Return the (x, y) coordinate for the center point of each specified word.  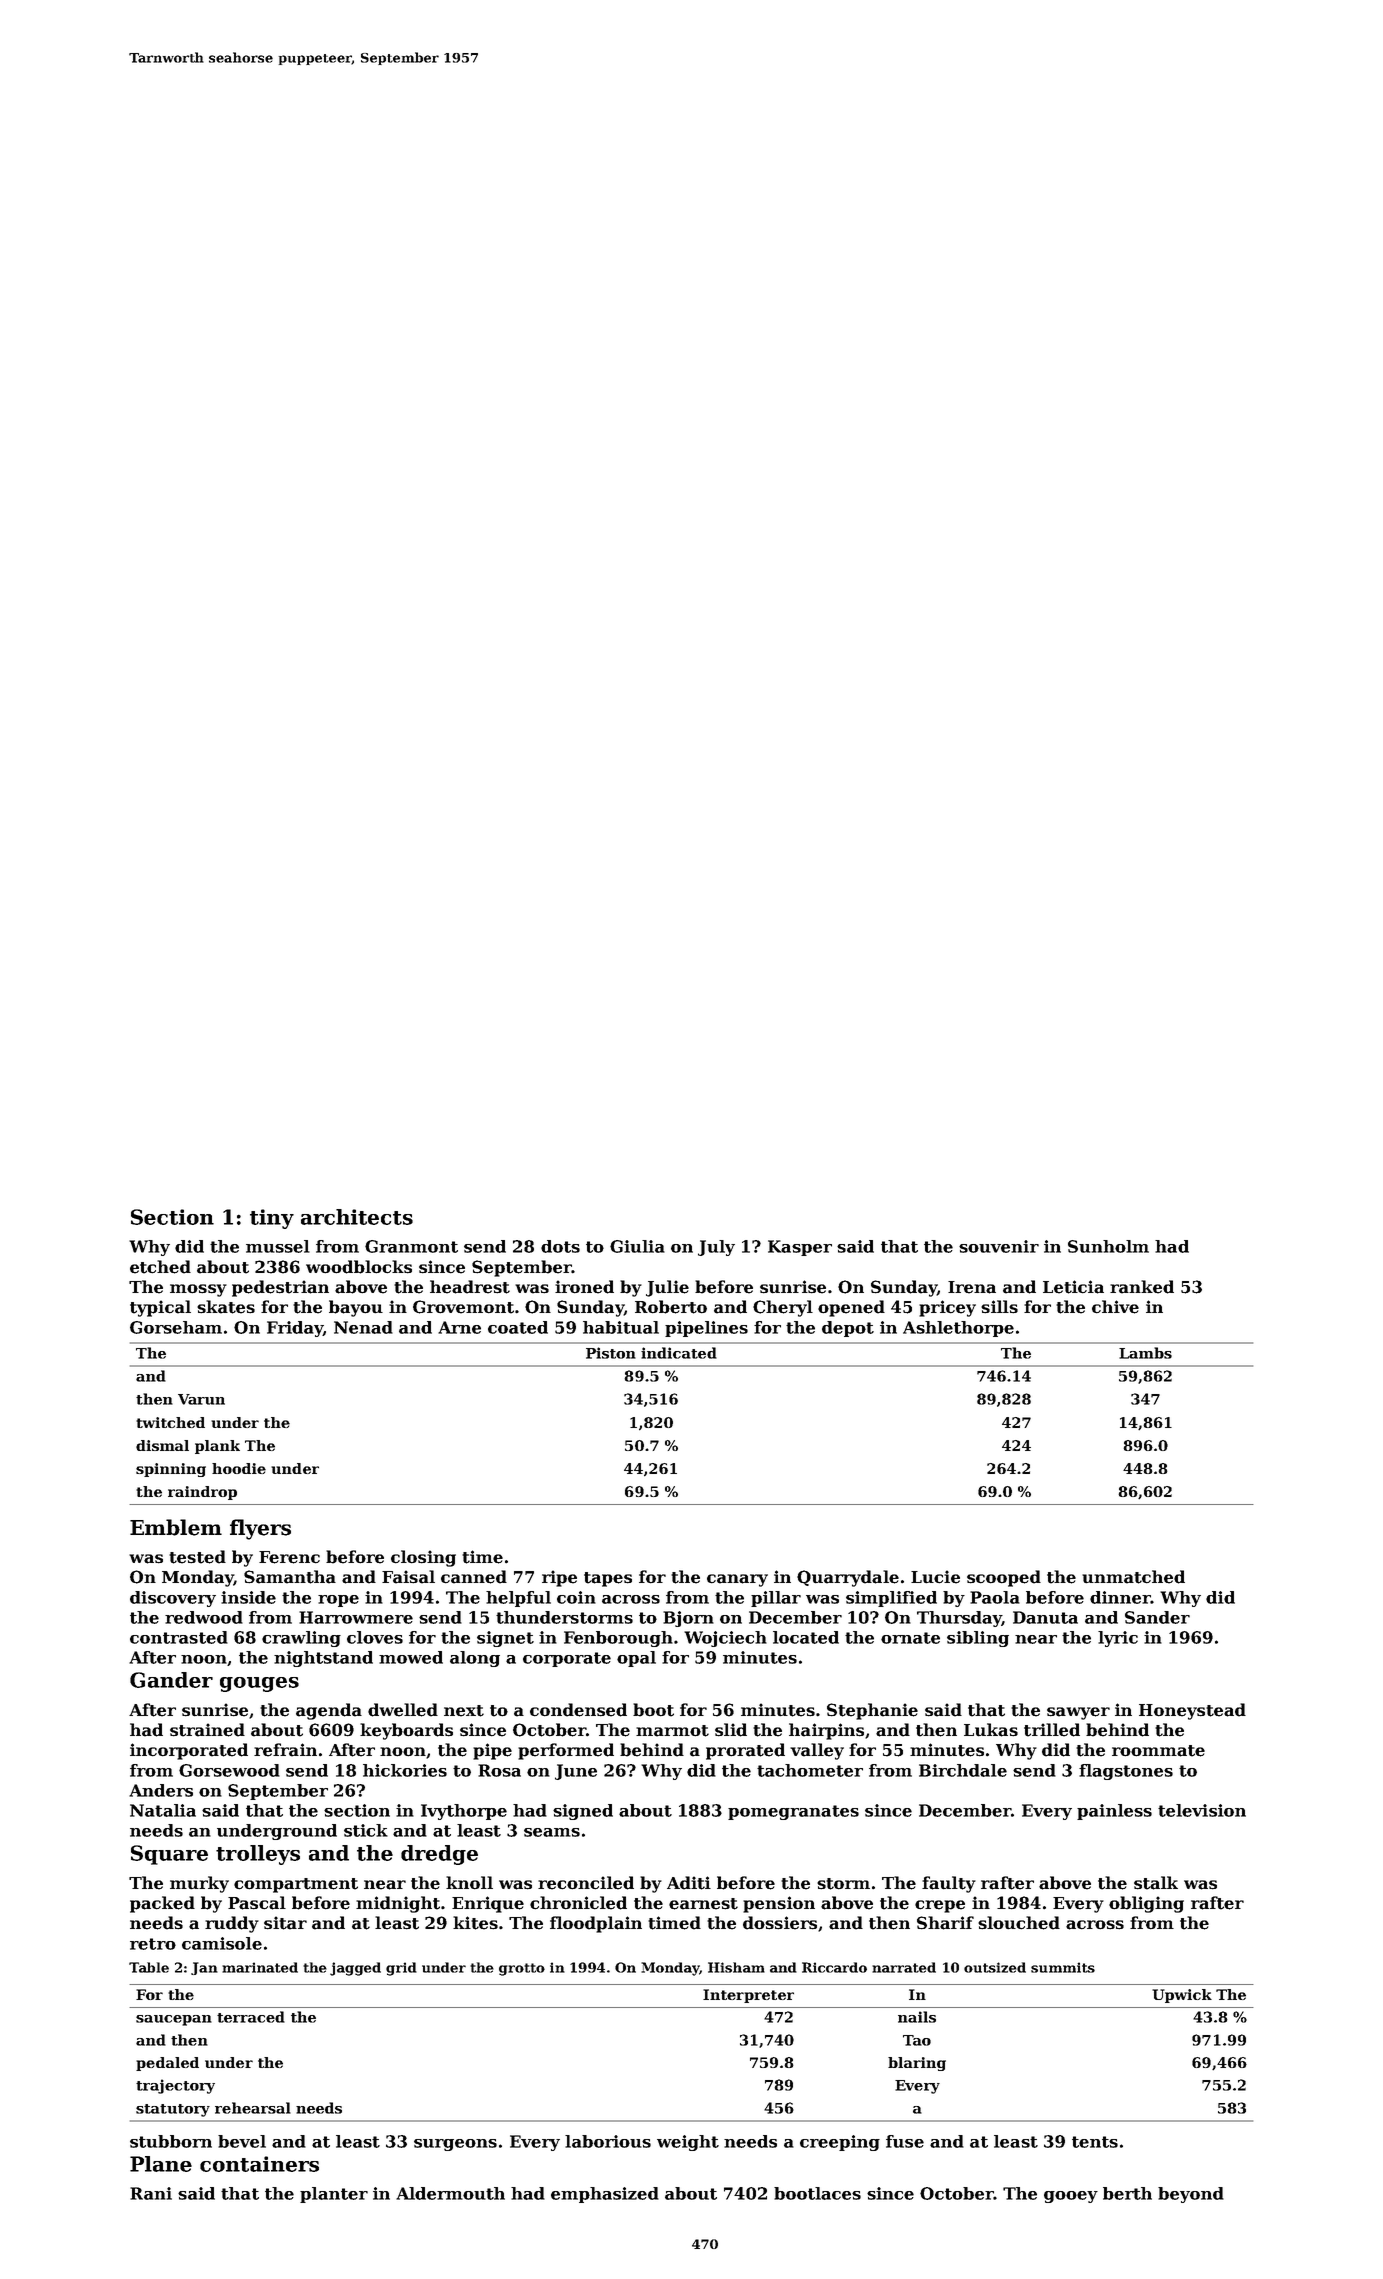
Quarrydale (848, 1578)
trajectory (175, 2086)
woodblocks (359, 1267)
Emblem (176, 1527)
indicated (679, 1353)
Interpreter (748, 1996)
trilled (1052, 1730)
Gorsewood (229, 1770)
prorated (745, 1751)
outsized (995, 1967)
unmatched (1133, 1577)
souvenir (999, 1246)
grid (401, 1969)
